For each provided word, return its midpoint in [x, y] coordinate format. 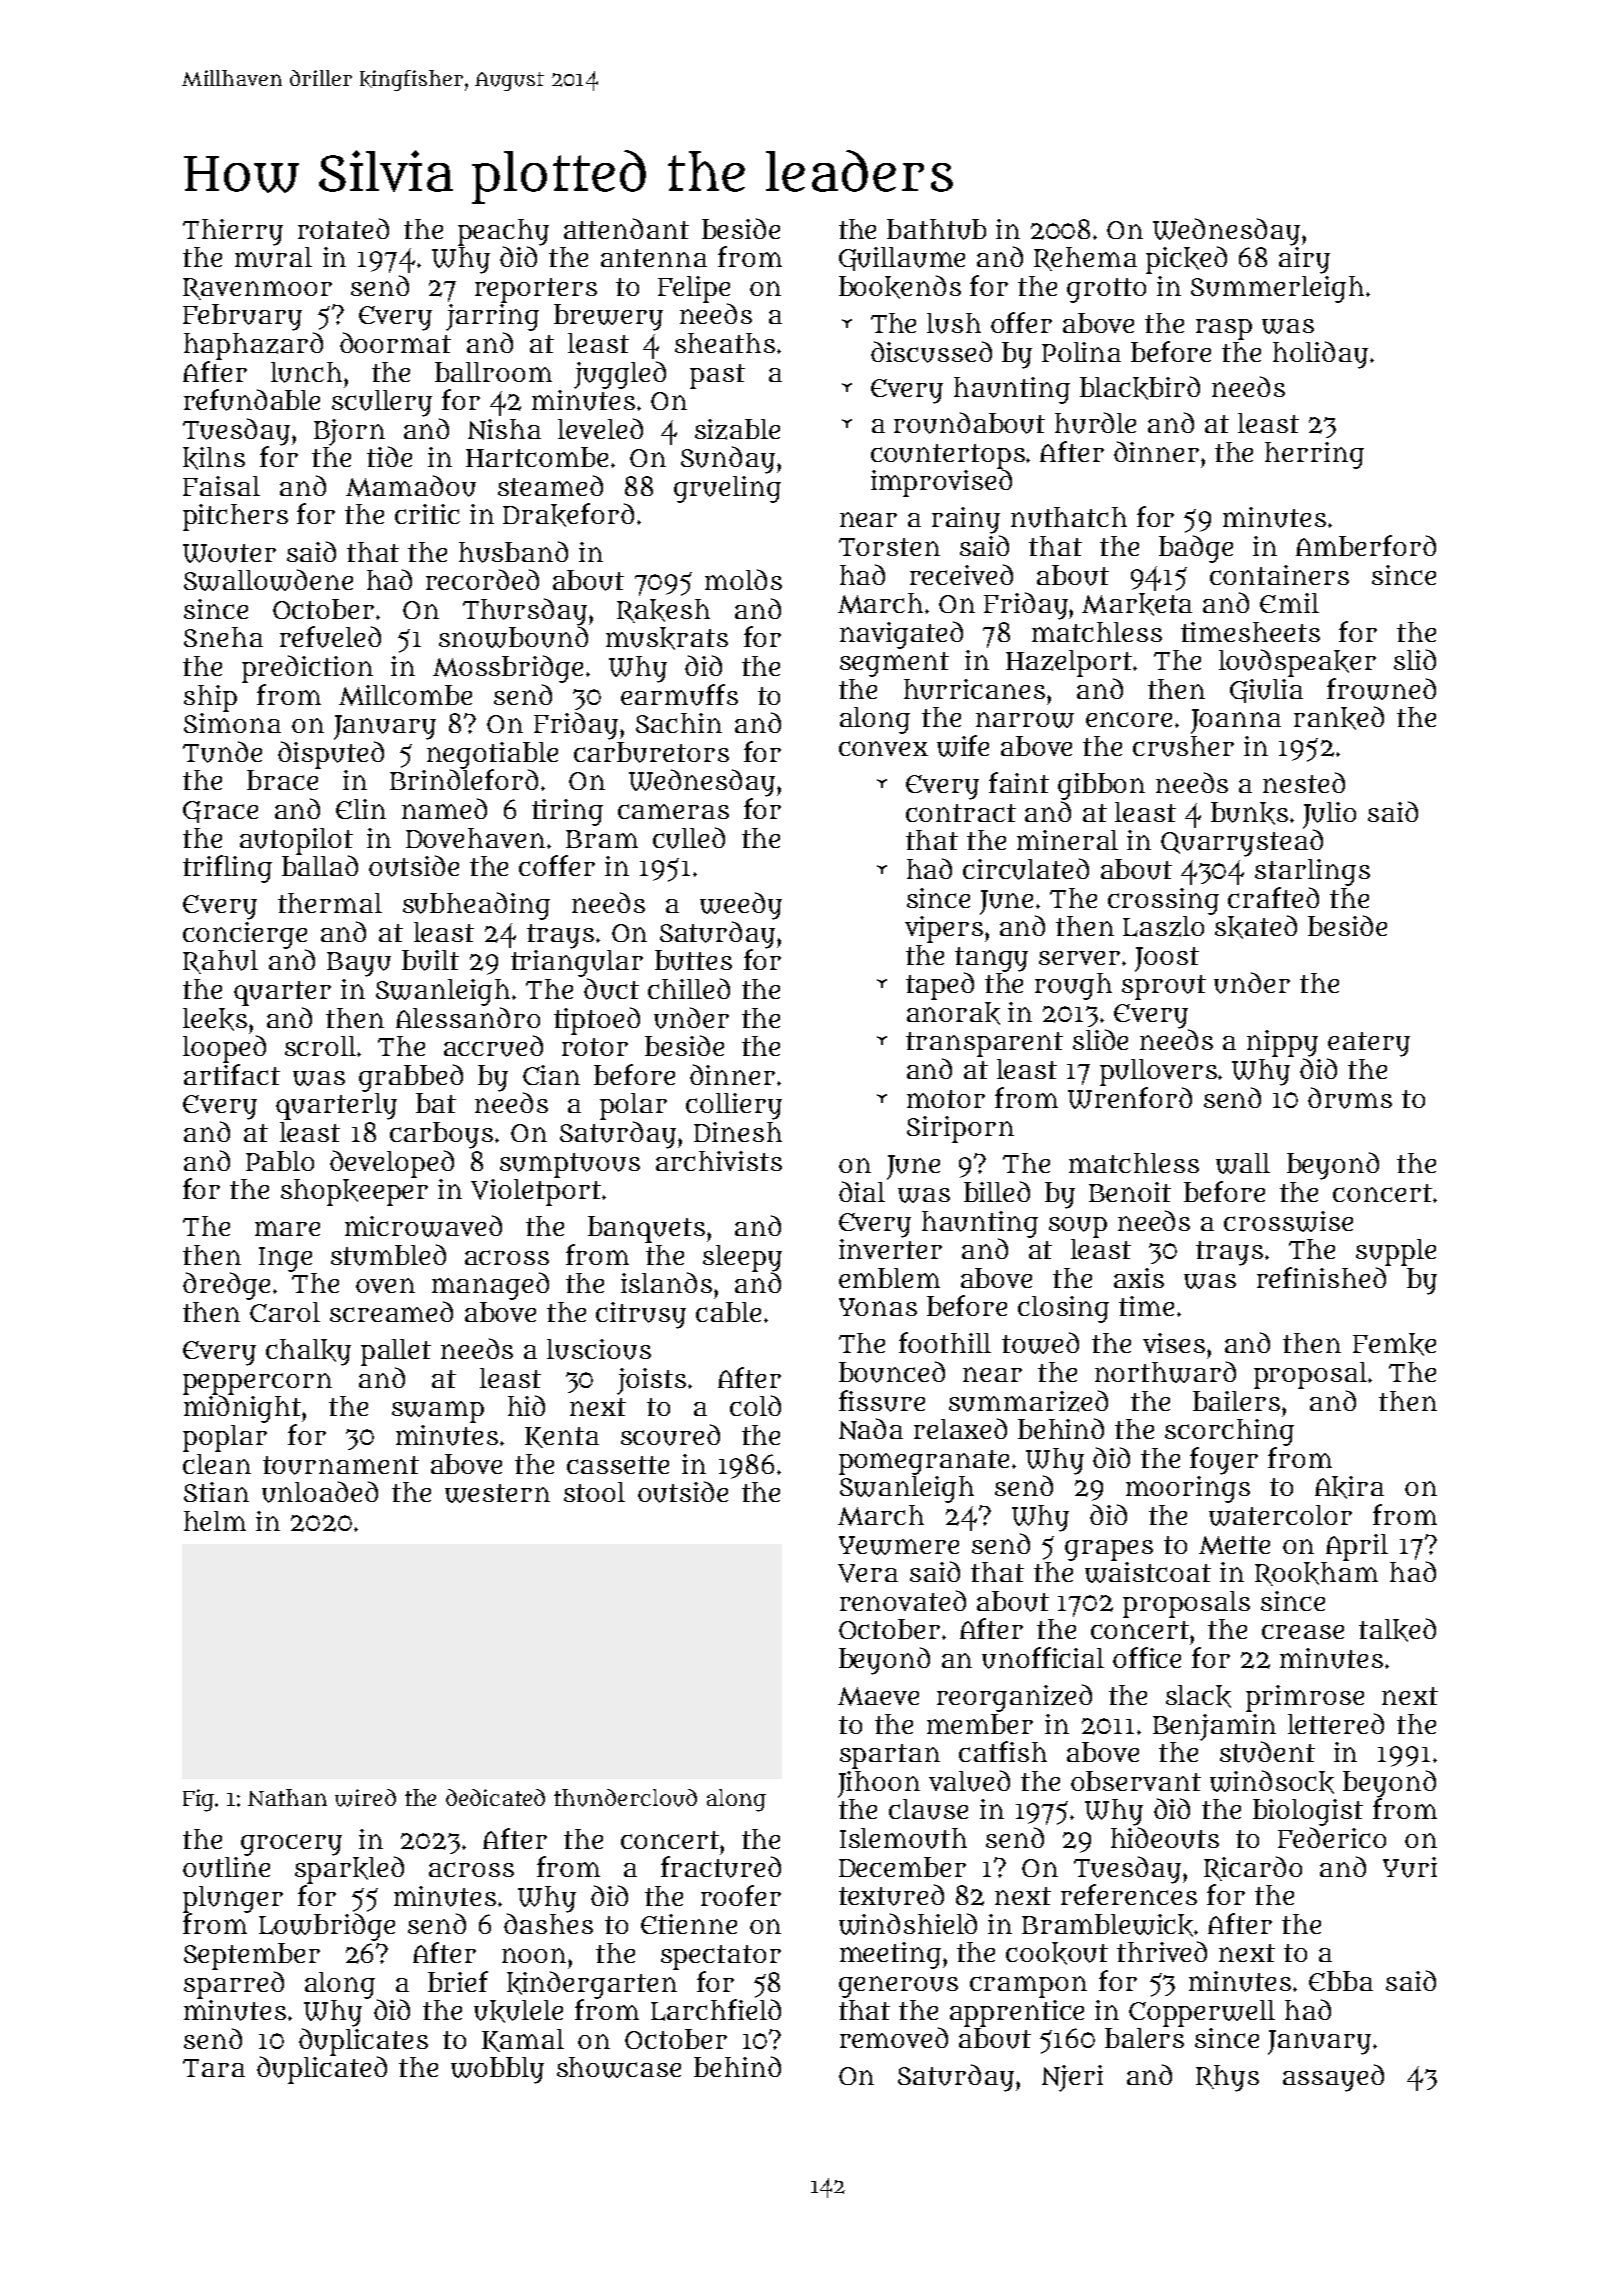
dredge [226, 1286]
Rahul [220, 962]
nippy [1282, 1043]
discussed [931, 352]
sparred [234, 1985]
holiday [1320, 355]
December [902, 1867]
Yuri [1410, 1867]
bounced [892, 1372]
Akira [1349, 1487]
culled [689, 838]
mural [273, 257]
